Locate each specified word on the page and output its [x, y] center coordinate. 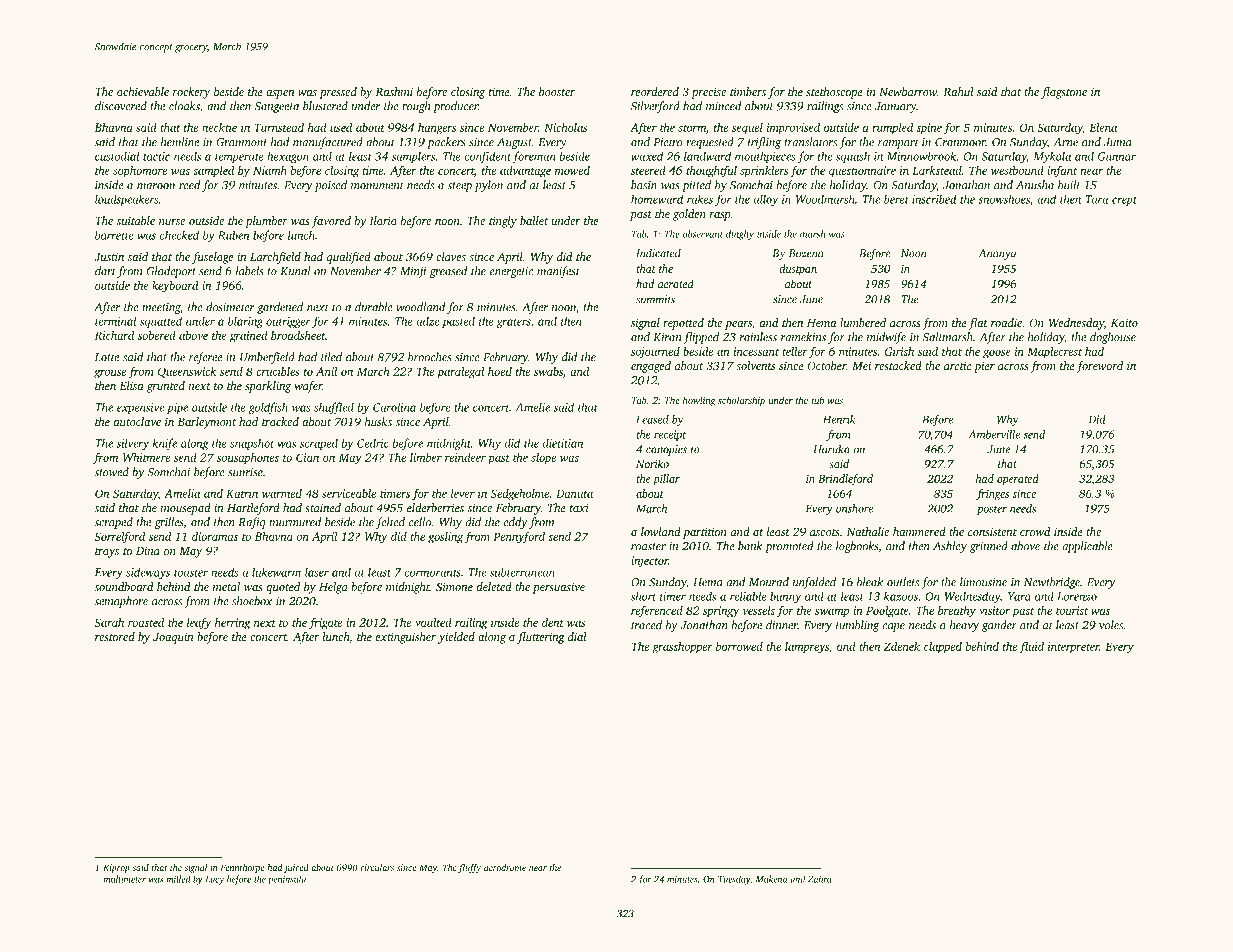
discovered [121, 106]
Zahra [820, 879]
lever [463, 493]
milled [178, 879]
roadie [1006, 322]
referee [205, 358]
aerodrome [505, 867]
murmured [295, 522]
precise [708, 93]
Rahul [958, 91]
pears [738, 325]
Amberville [994, 434]
